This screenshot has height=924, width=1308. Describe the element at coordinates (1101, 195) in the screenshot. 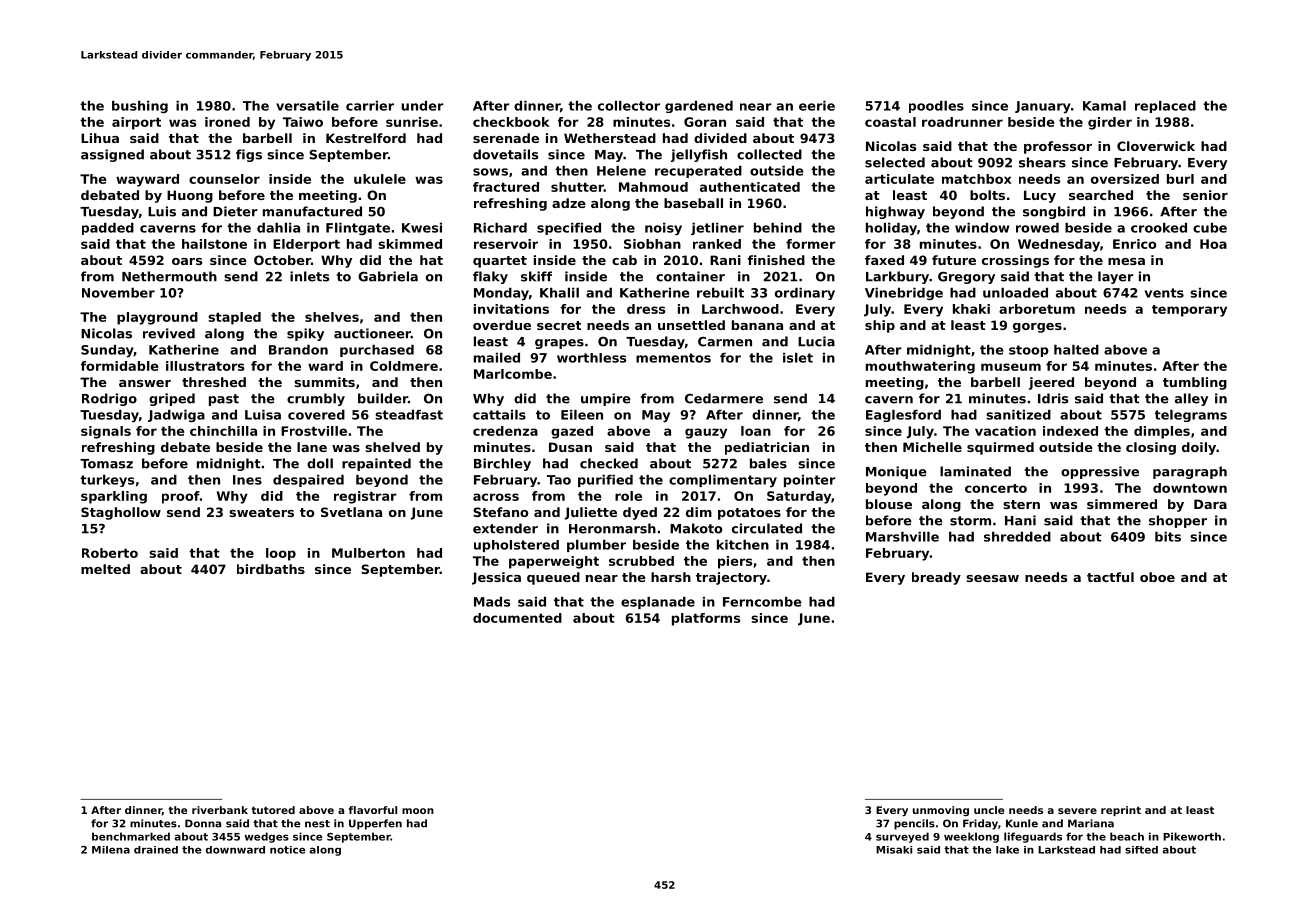

I see `searched` at that location.
